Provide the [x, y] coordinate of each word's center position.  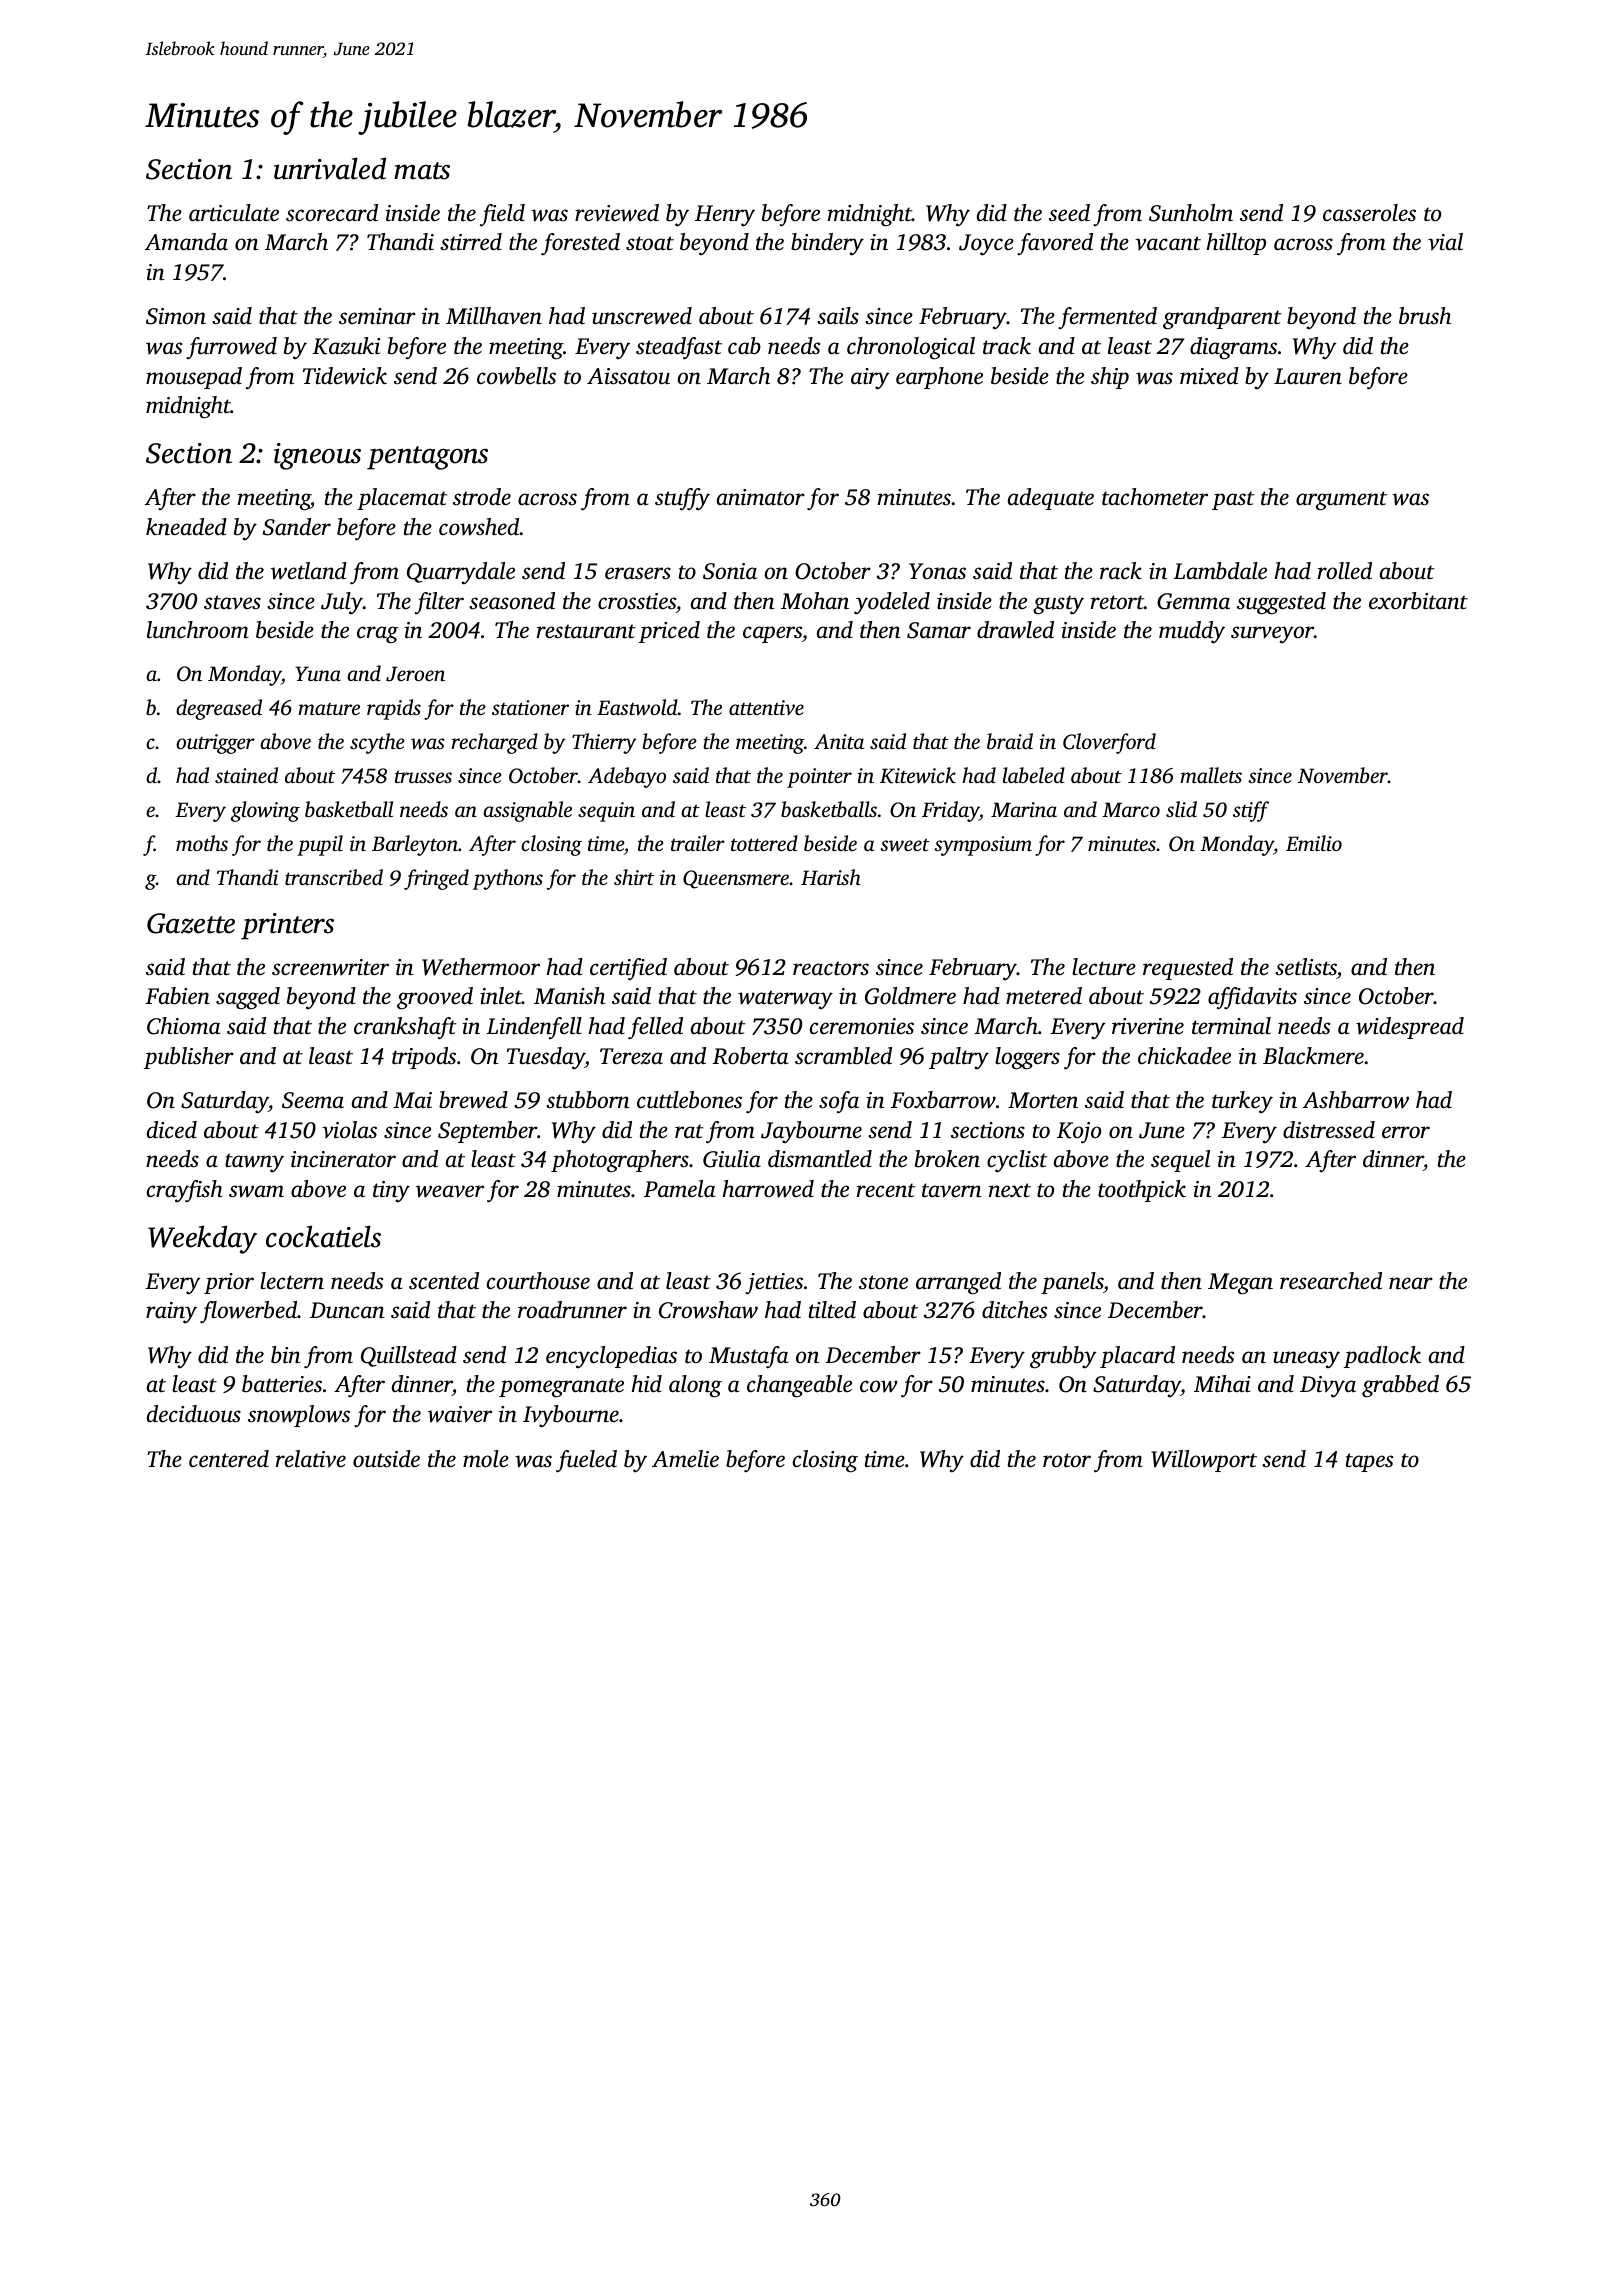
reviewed [617, 213]
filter [439, 603]
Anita [839, 741]
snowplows [299, 1416]
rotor [1067, 1460]
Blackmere [1313, 1056]
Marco [1131, 809]
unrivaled [330, 168]
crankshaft [405, 1028]
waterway [785, 1000]
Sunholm [1191, 213]
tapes [1369, 1462]
